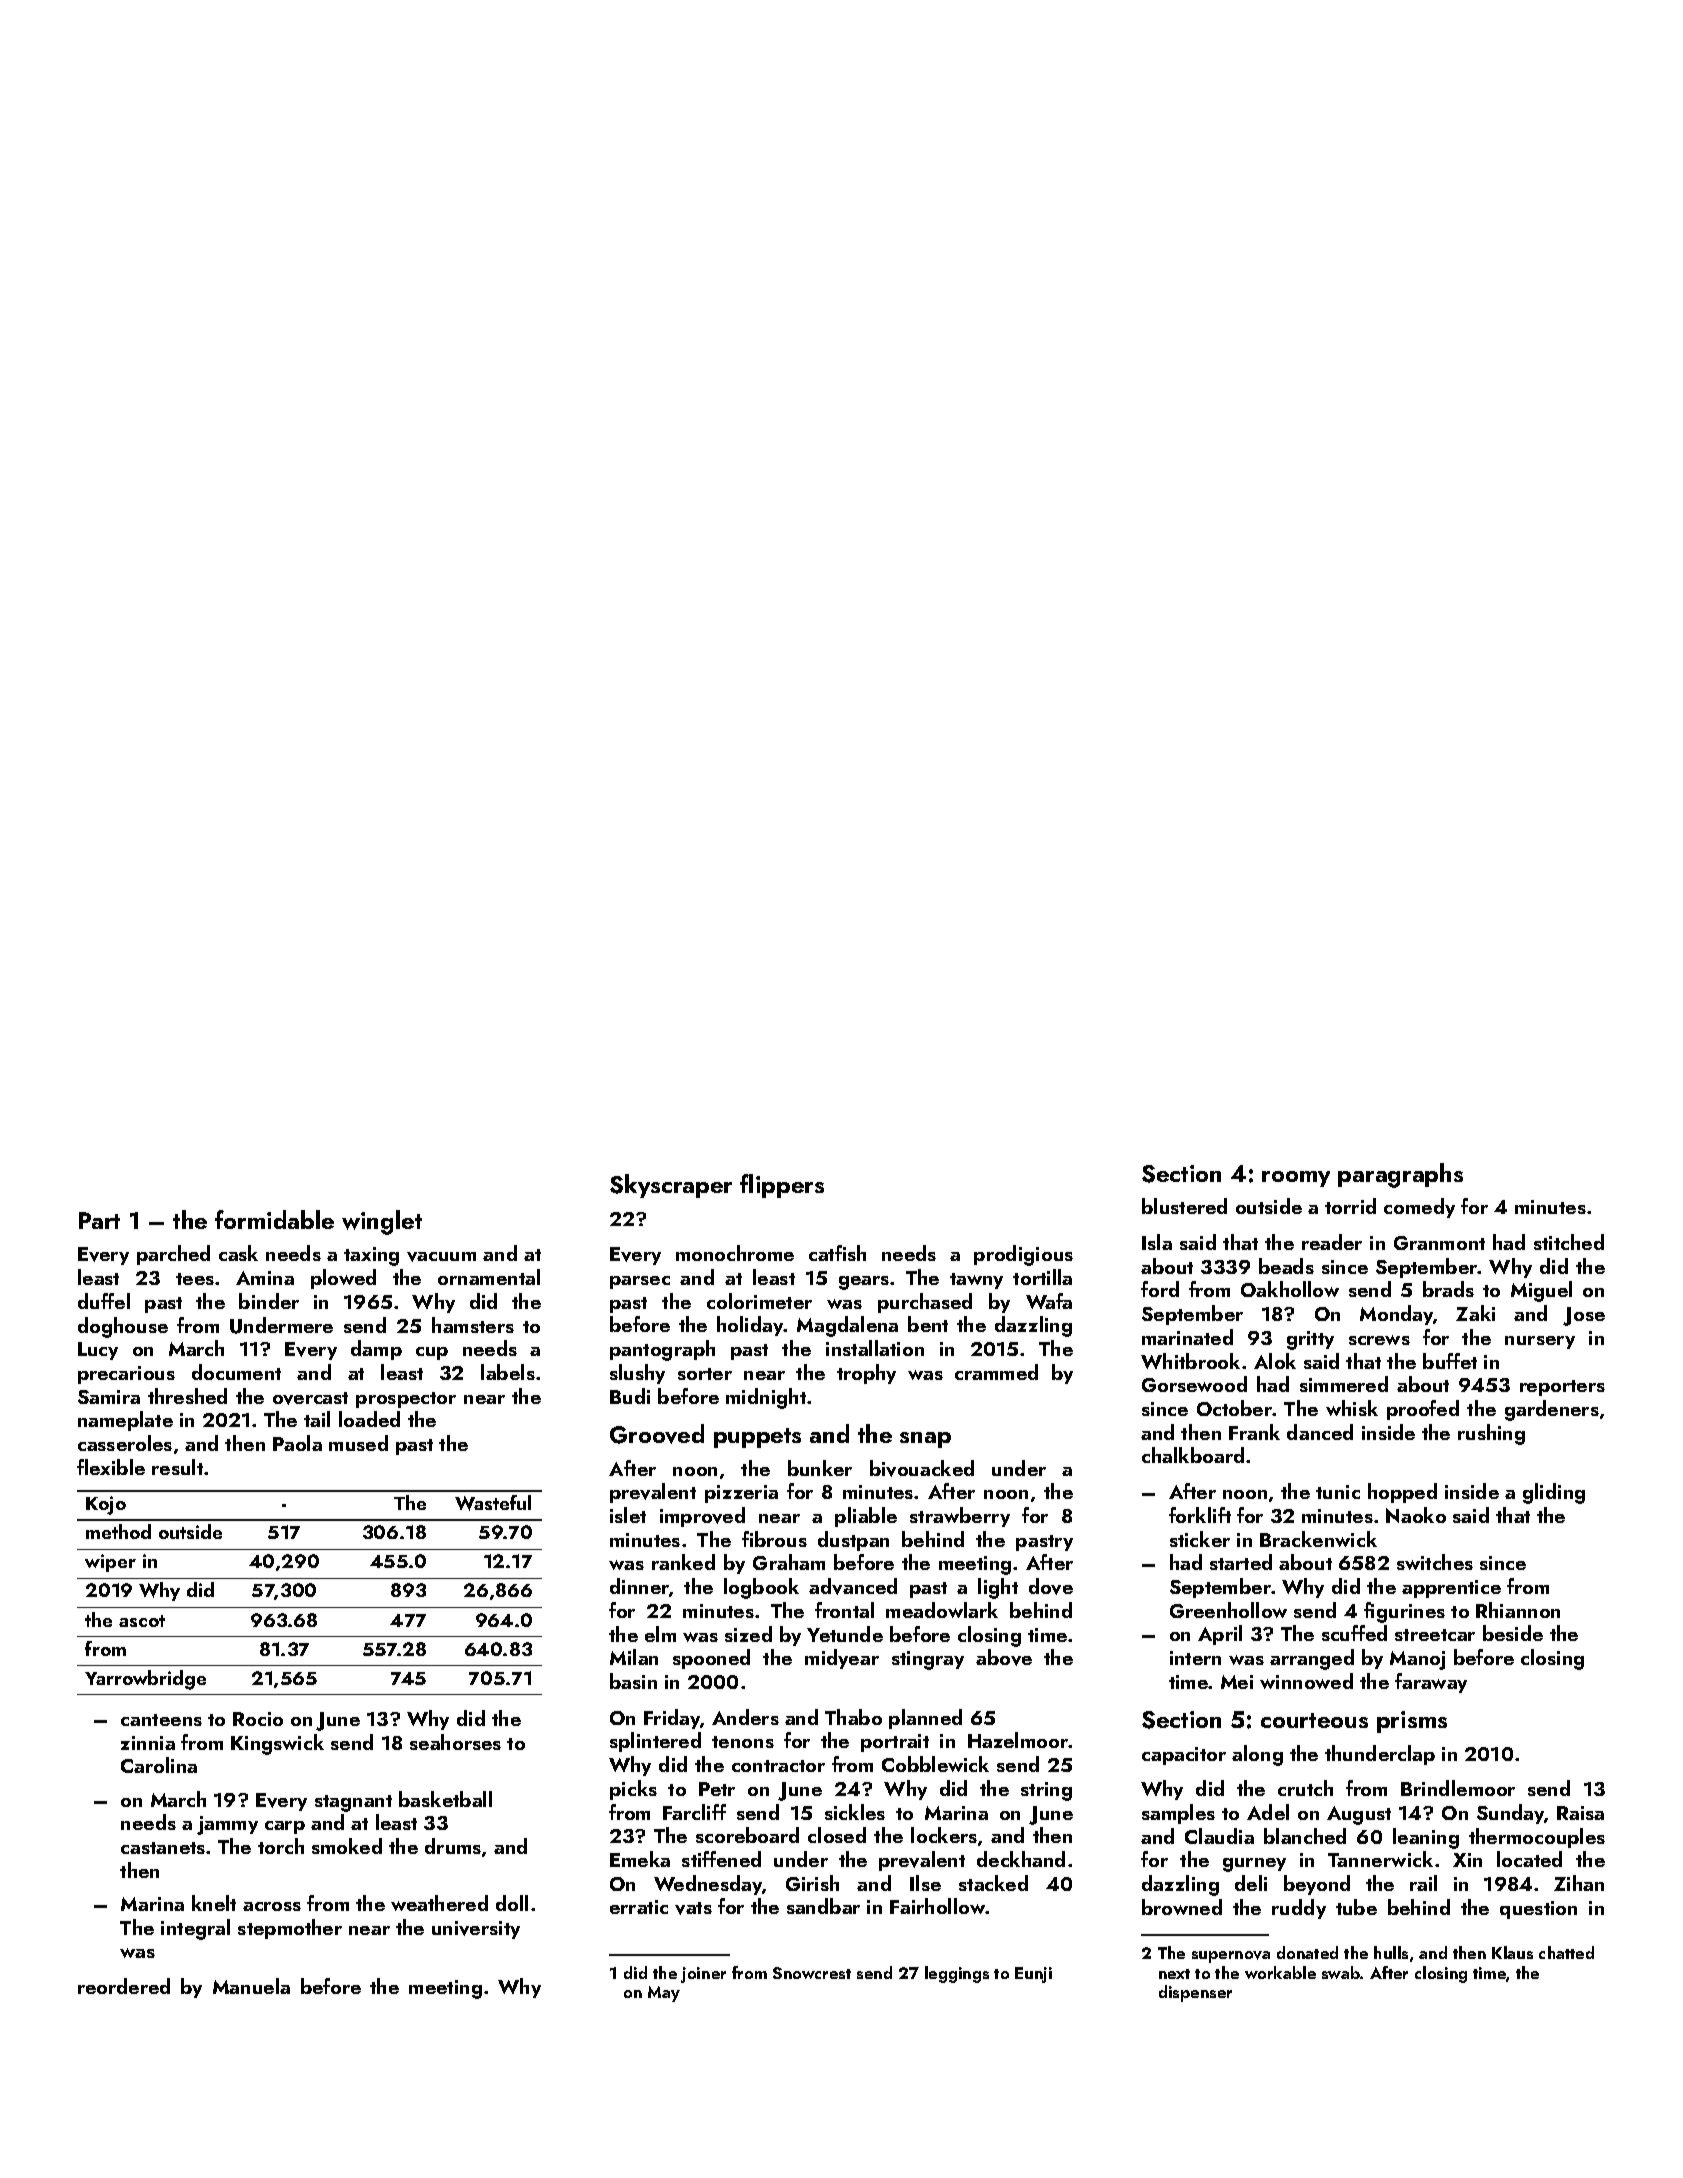  I want to click on tunic, so click(1338, 1492).
